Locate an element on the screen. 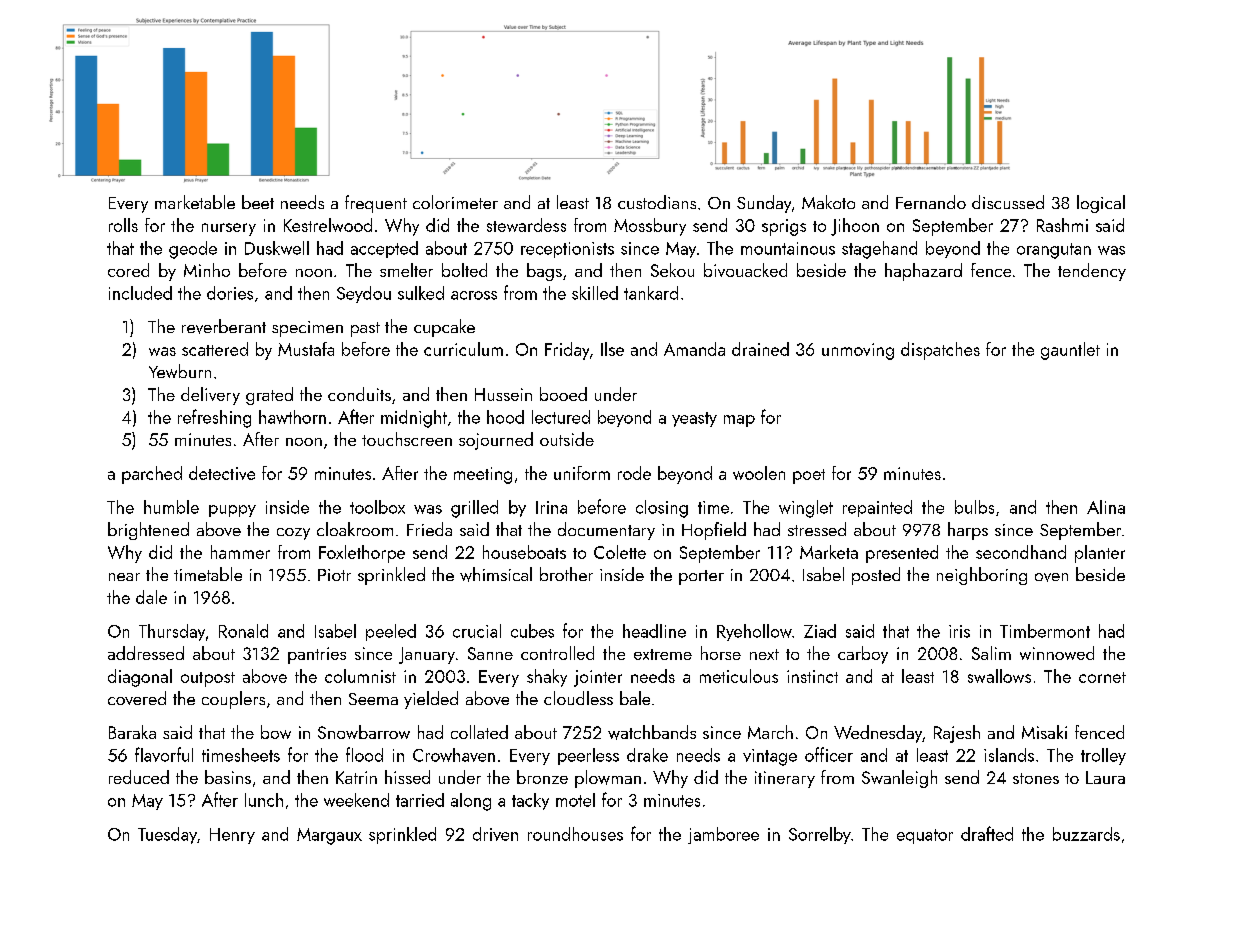  Ronald is located at coordinates (243, 631).
